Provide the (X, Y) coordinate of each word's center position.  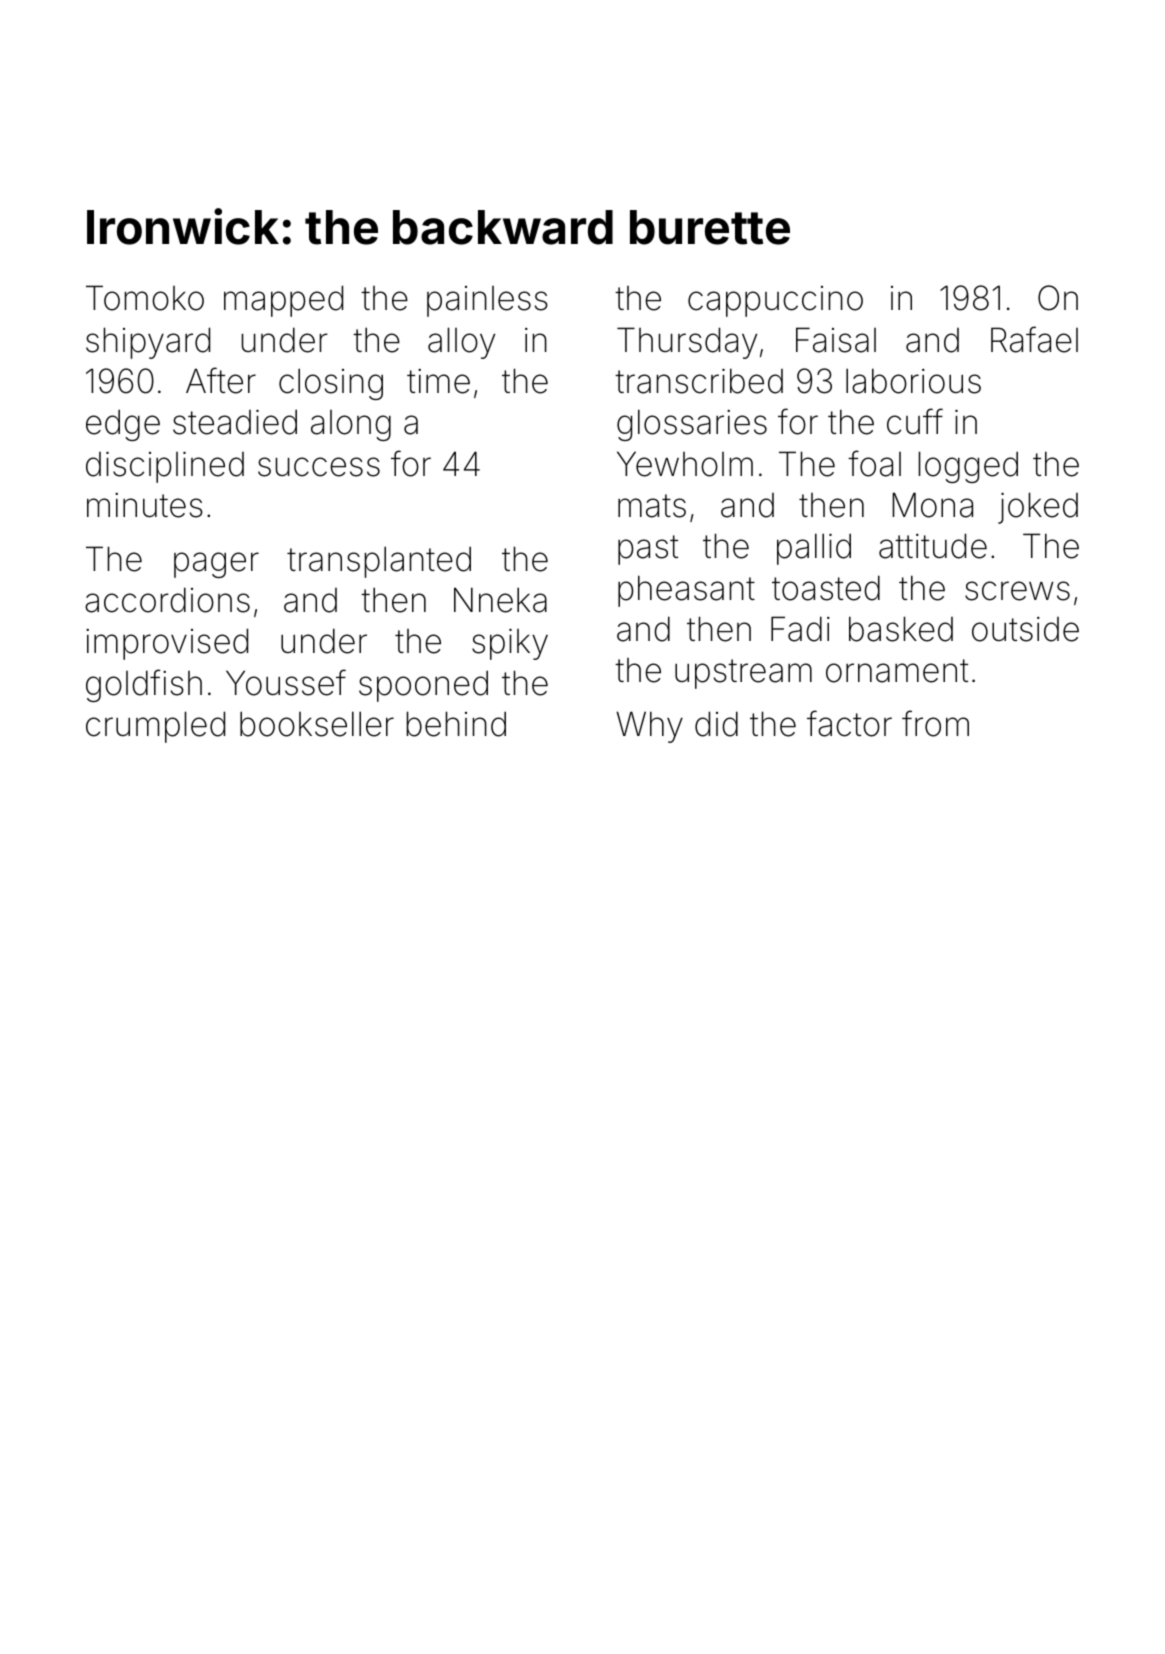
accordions (167, 600)
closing (331, 384)
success (319, 467)
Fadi (800, 629)
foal (874, 463)
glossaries (692, 425)
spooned (423, 686)
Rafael (1034, 339)
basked (901, 629)
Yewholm (685, 464)
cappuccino (775, 301)
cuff (915, 421)
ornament (897, 671)
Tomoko (145, 298)
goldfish (144, 685)
